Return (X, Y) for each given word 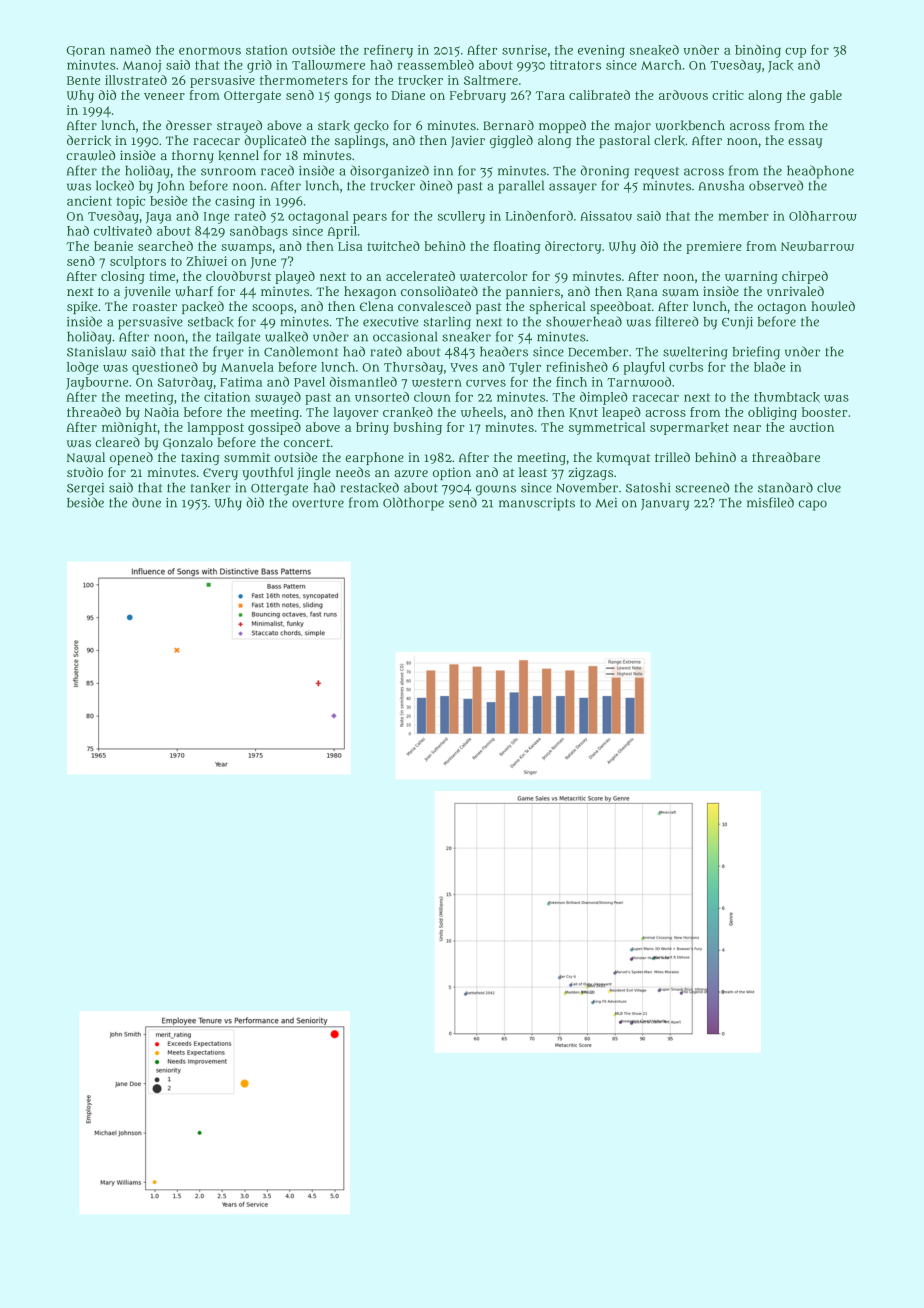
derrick (89, 140)
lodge (83, 368)
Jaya (159, 218)
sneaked (654, 50)
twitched (393, 246)
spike (82, 307)
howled (833, 306)
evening (601, 51)
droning (605, 172)
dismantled (363, 382)
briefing (756, 353)
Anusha (721, 185)
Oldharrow (823, 216)
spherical (557, 307)
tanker (211, 488)
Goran (86, 51)
